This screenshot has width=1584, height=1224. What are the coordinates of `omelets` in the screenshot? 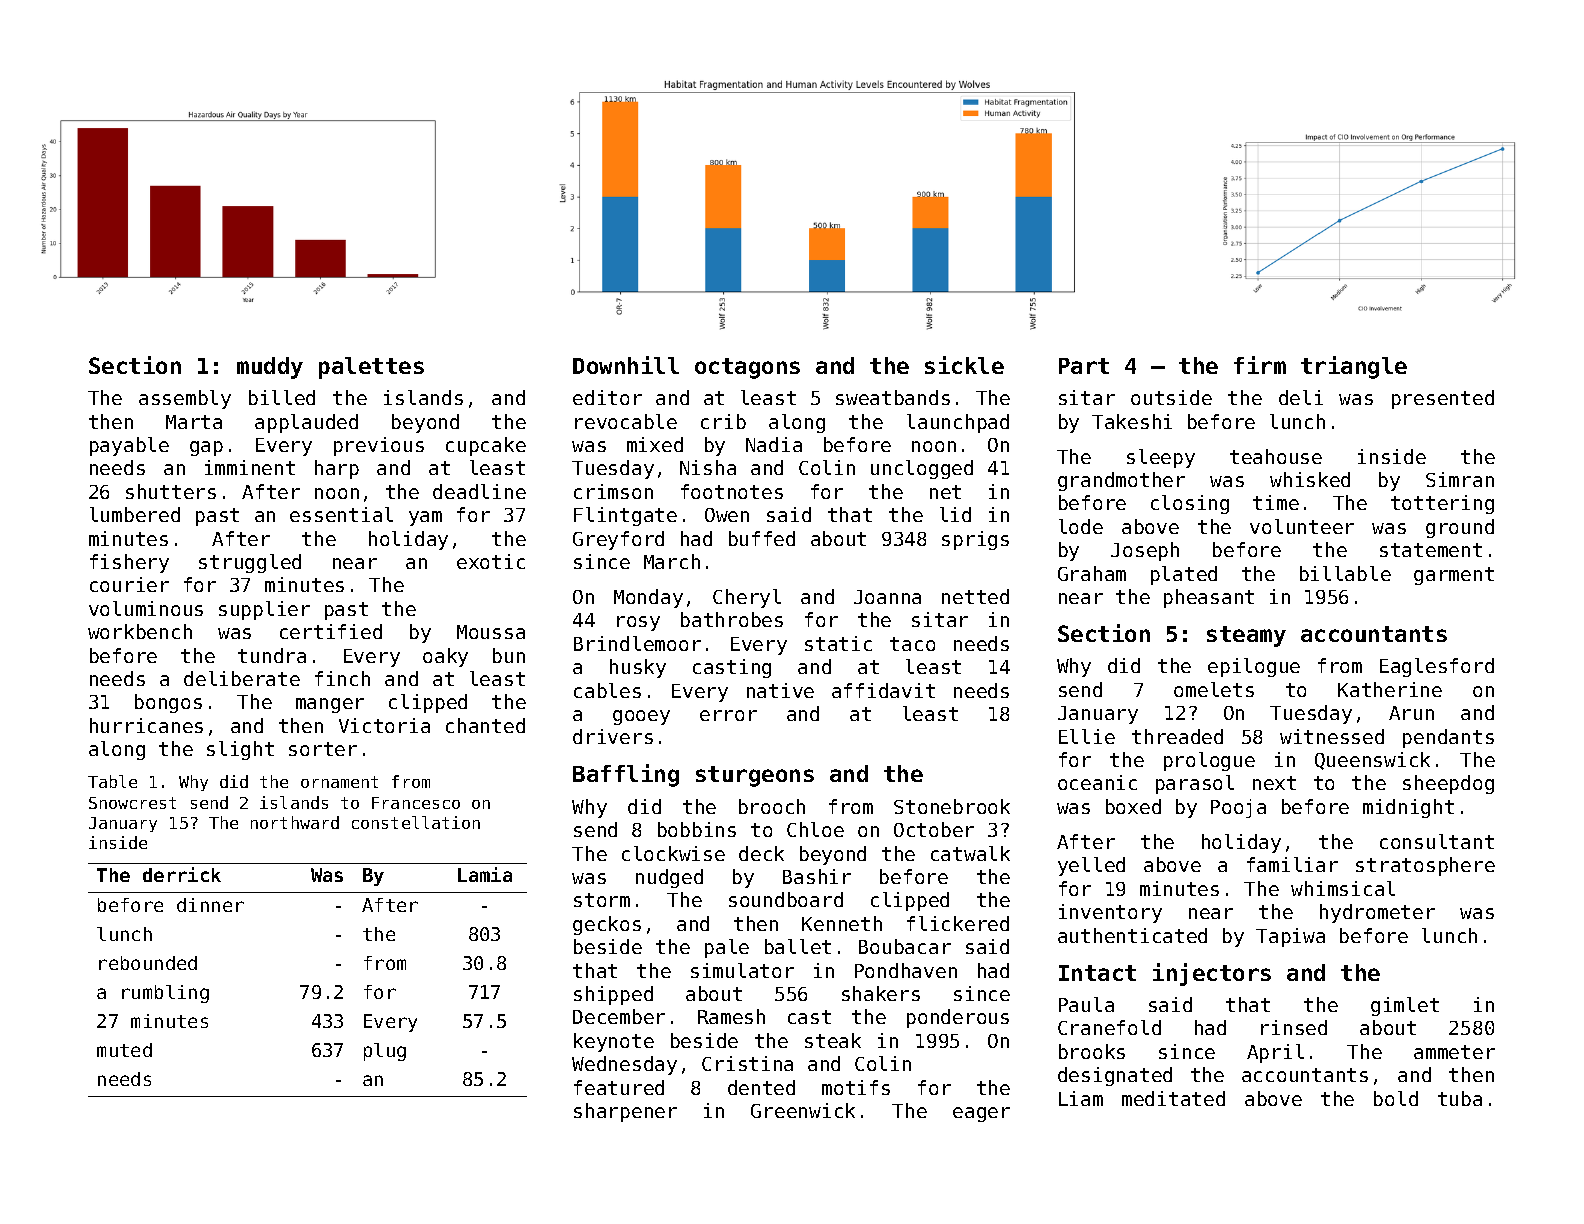 It's located at (1214, 689).
